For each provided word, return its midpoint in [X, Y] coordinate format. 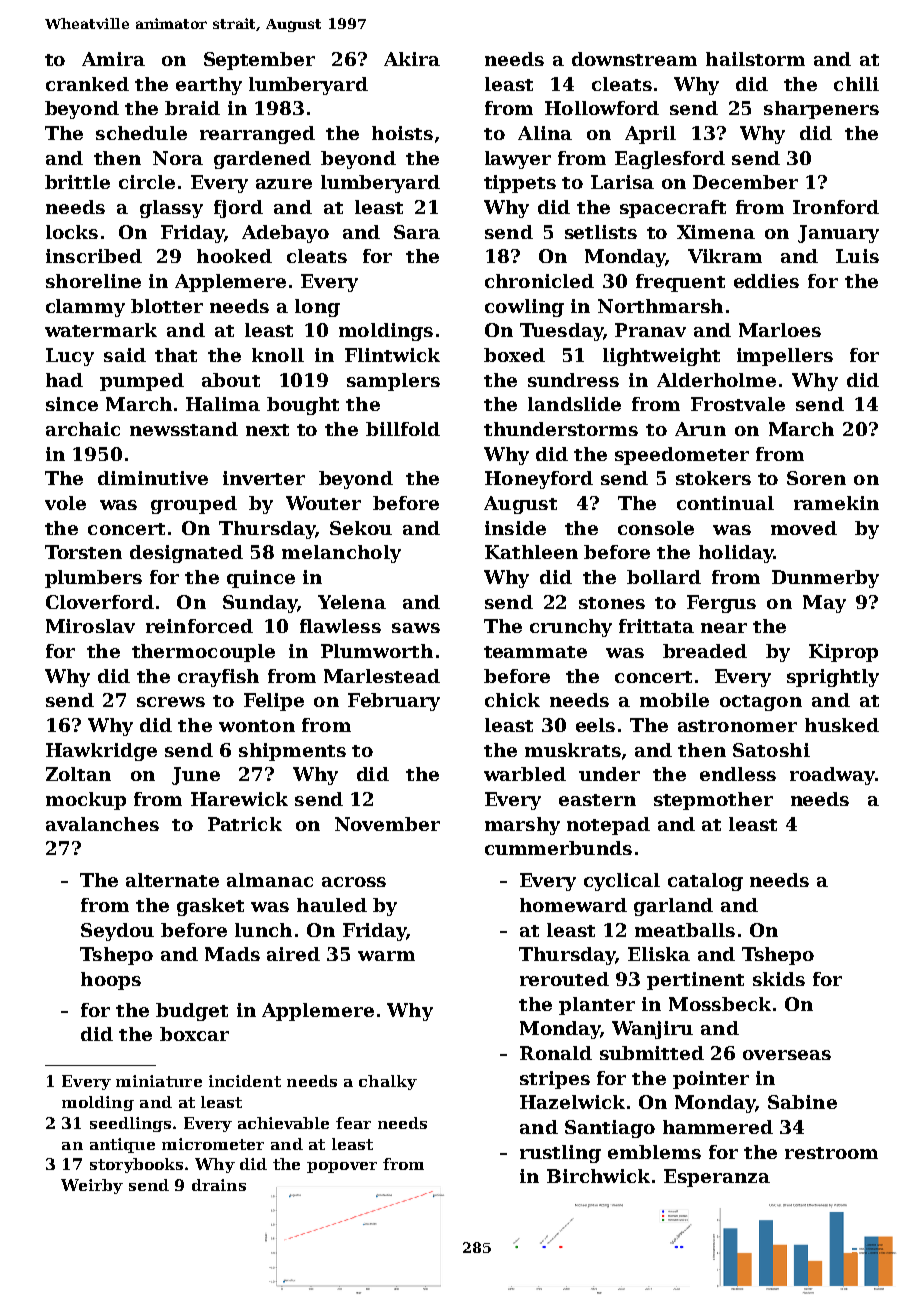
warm [386, 956]
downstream [634, 59]
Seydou [117, 932]
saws [416, 628]
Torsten [83, 552]
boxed [514, 355]
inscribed [94, 256]
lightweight [661, 357]
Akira [412, 59]
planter [597, 1006]
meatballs [685, 930]
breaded [705, 651]
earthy [209, 86]
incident [245, 1081]
